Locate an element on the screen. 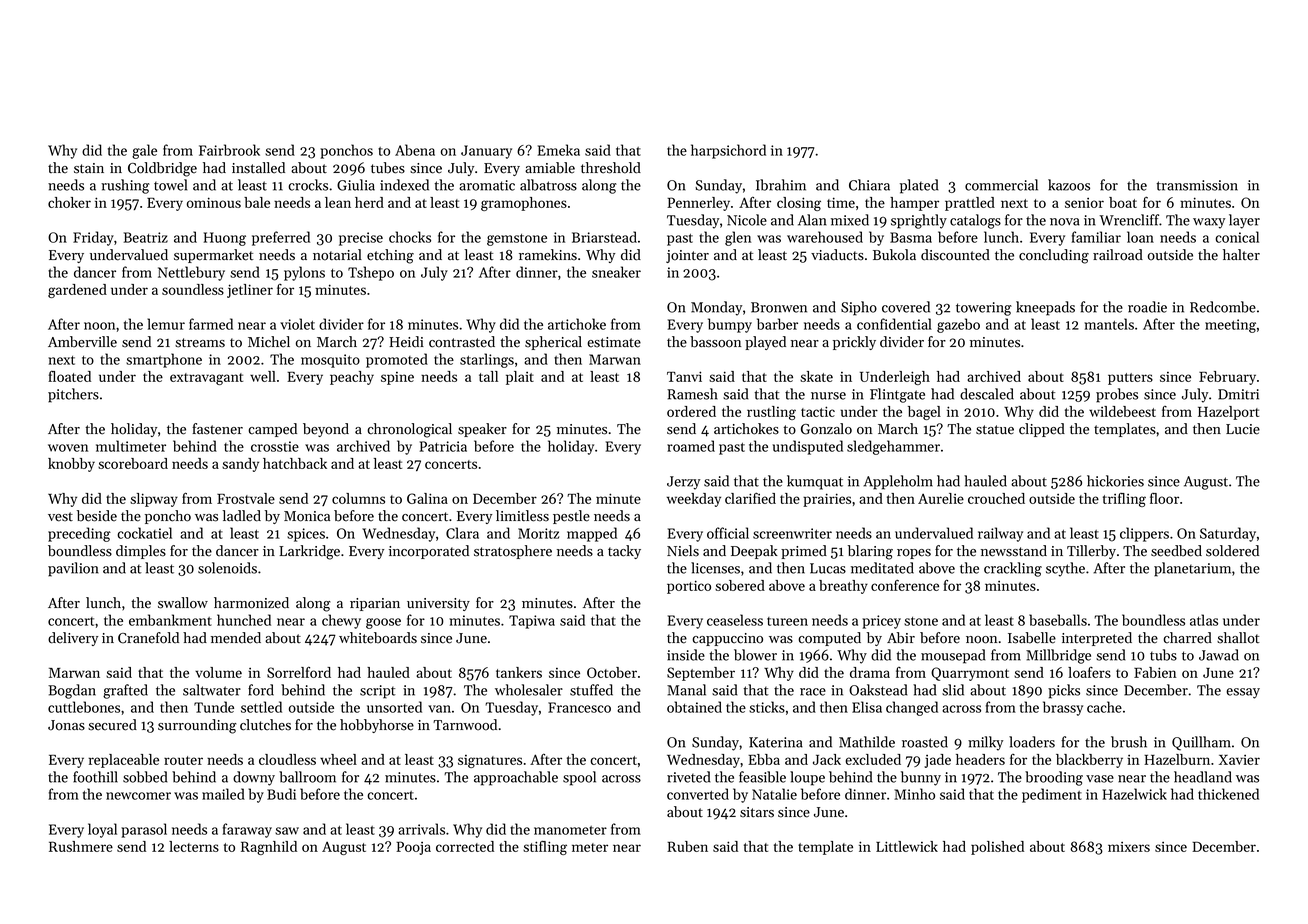  Amberville is located at coordinates (82, 342).
